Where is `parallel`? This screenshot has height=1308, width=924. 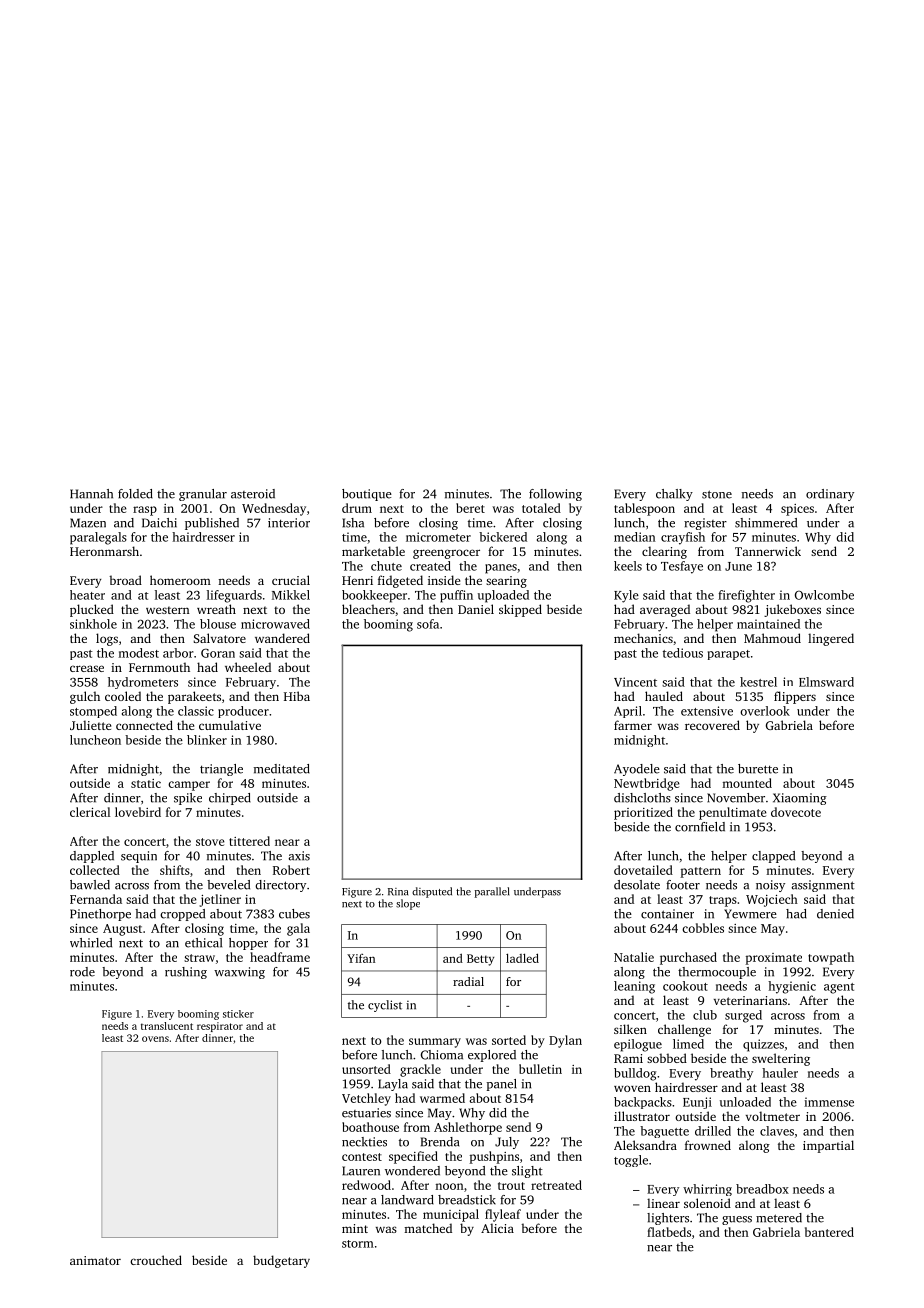
parallel is located at coordinates (492, 892).
